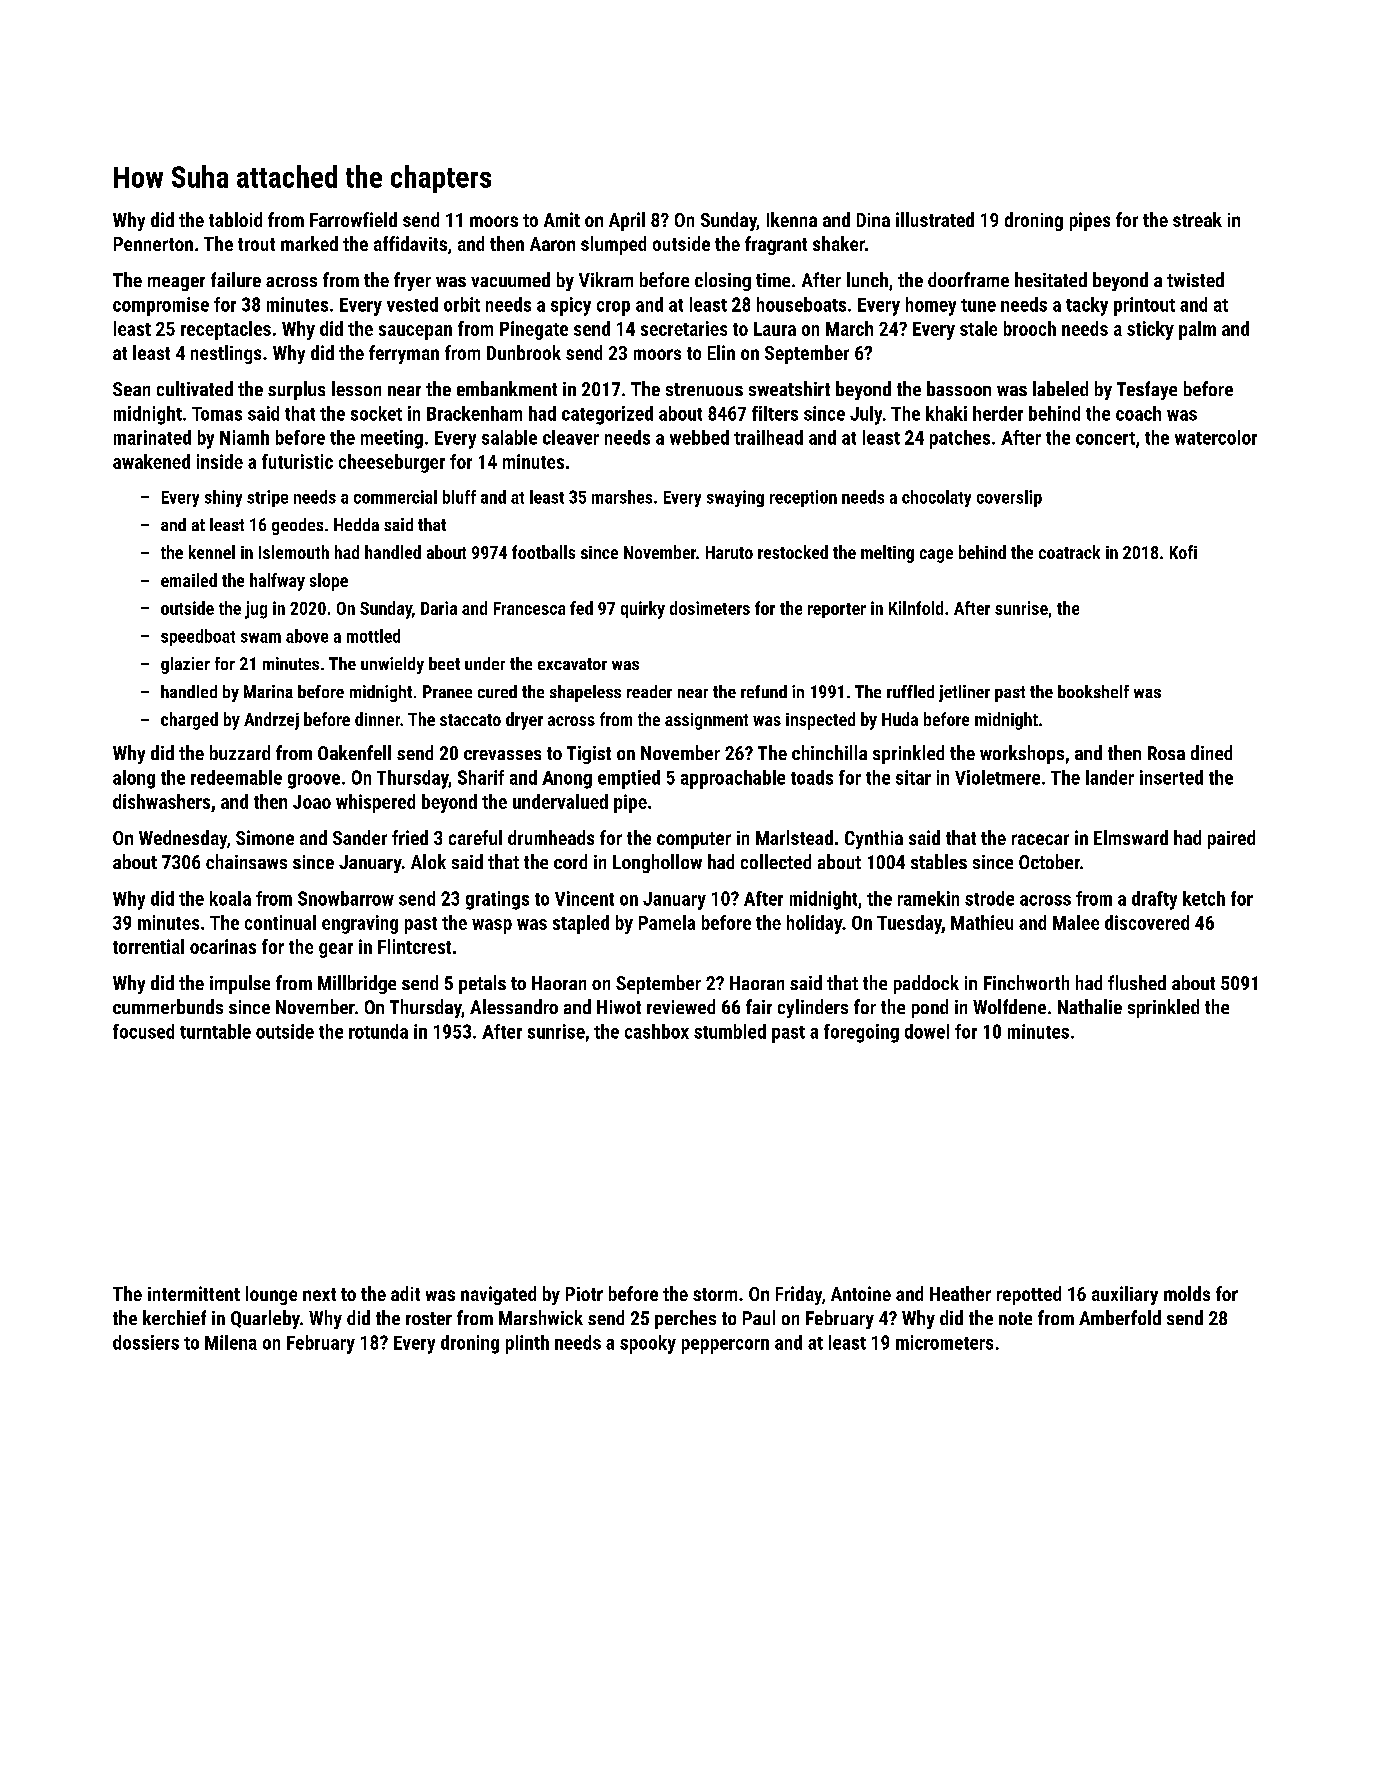  What do you see at coordinates (307, 636) in the document?
I see `above` at bounding box center [307, 636].
